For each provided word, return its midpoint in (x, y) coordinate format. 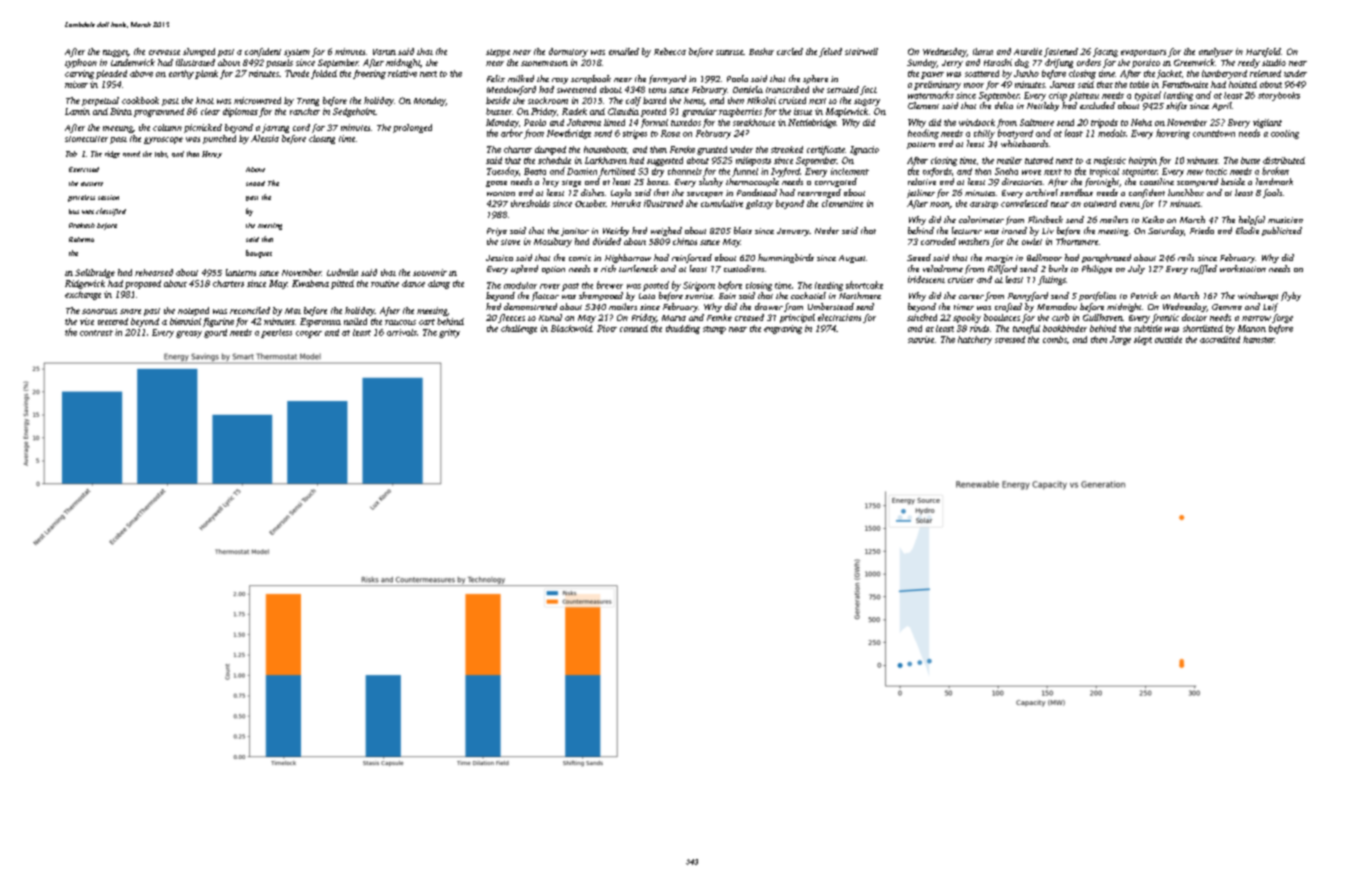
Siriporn (699, 286)
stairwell (861, 51)
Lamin (77, 111)
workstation (1243, 268)
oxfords (937, 172)
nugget (115, 53)
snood (255, 183)
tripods (1104, 123)
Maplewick (847, 112)
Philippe (1097, 269)
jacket (1169, 74)
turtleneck (638, 268)
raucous (400, 322)
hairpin (1143, 161)
